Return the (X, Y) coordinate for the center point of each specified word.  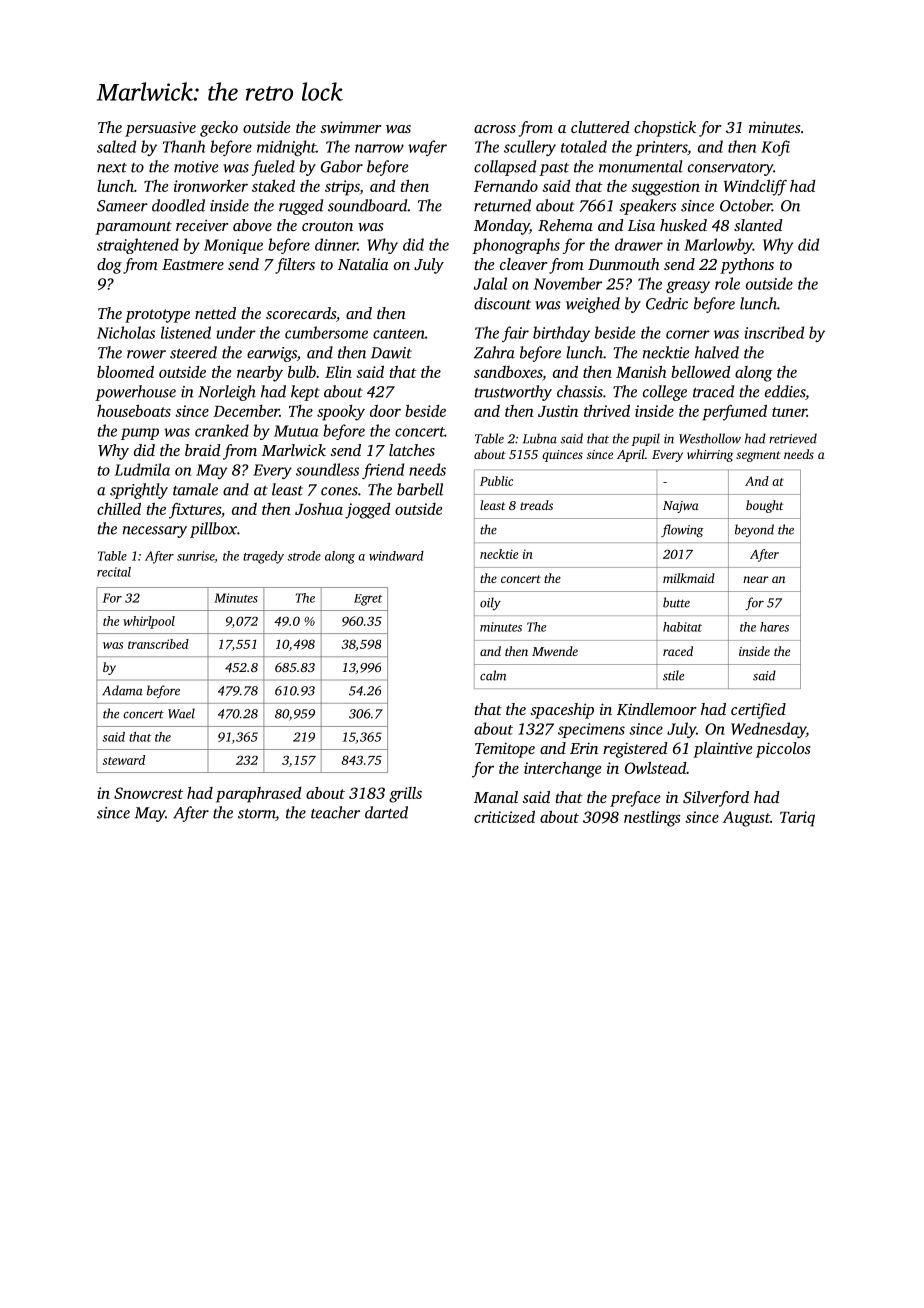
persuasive (160, 129)
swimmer (350, 127)
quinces (562, 456)
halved (717, 352)
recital (114, 572)
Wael (181, 713)
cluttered (600, 127)
